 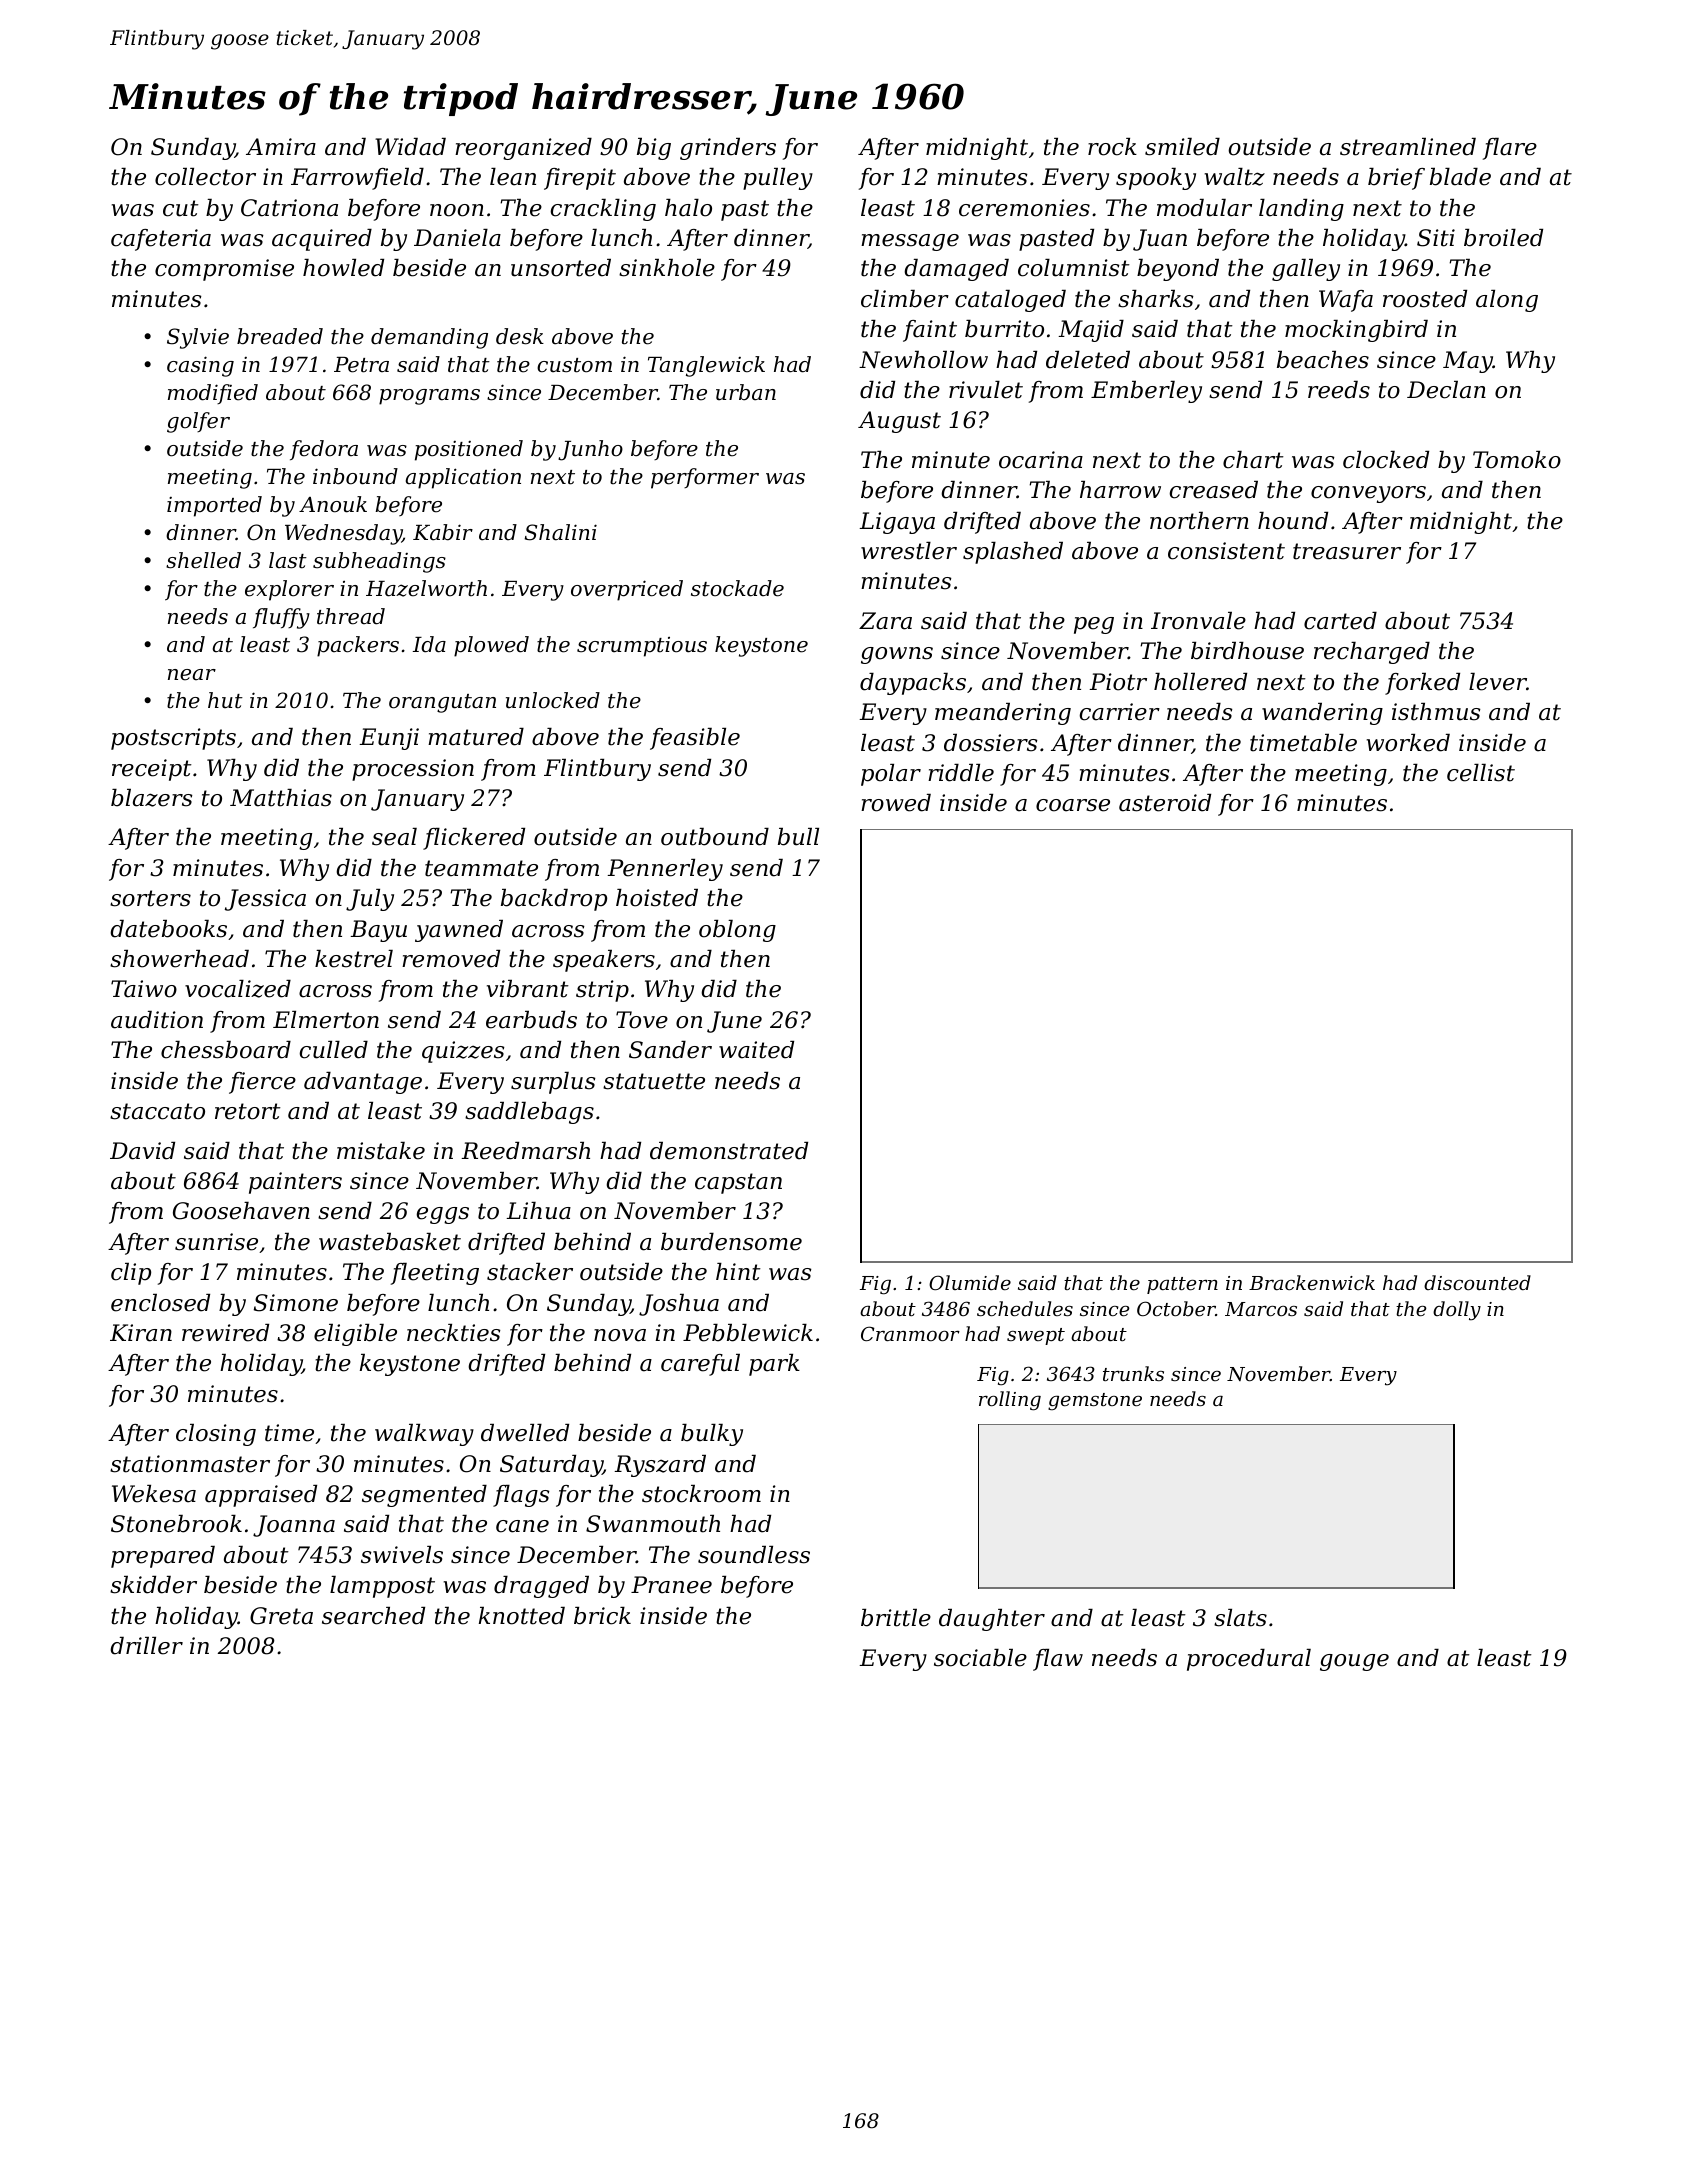 I want to click on Brackenwick, so click(x=1312, y=1282).
